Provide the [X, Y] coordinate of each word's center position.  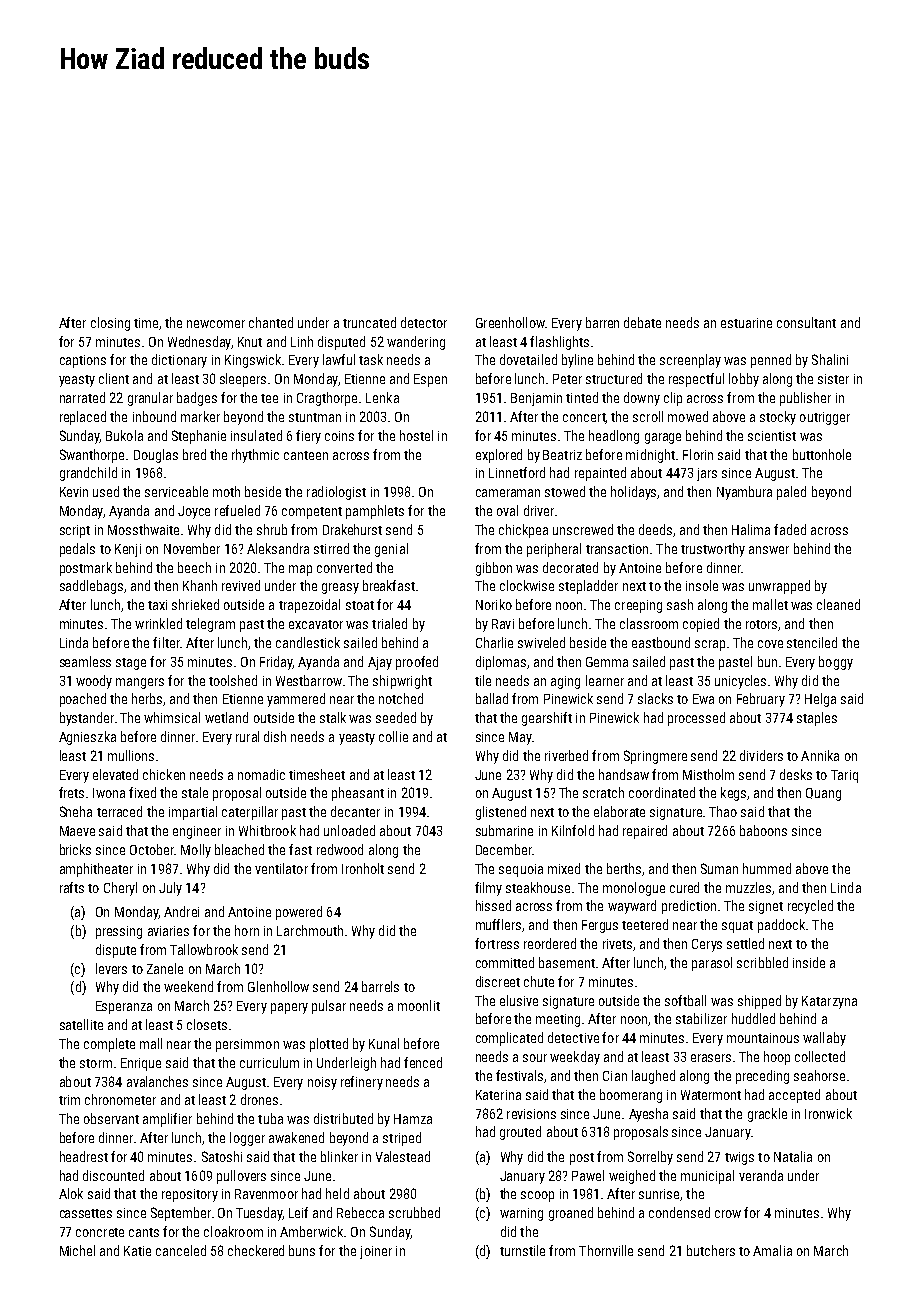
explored [499, 456]
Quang [823, 794]
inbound [154, 416]
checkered [256, 1250]
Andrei [181, 911]
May [520, 738]
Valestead [403, 1156]
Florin [698, 454]
